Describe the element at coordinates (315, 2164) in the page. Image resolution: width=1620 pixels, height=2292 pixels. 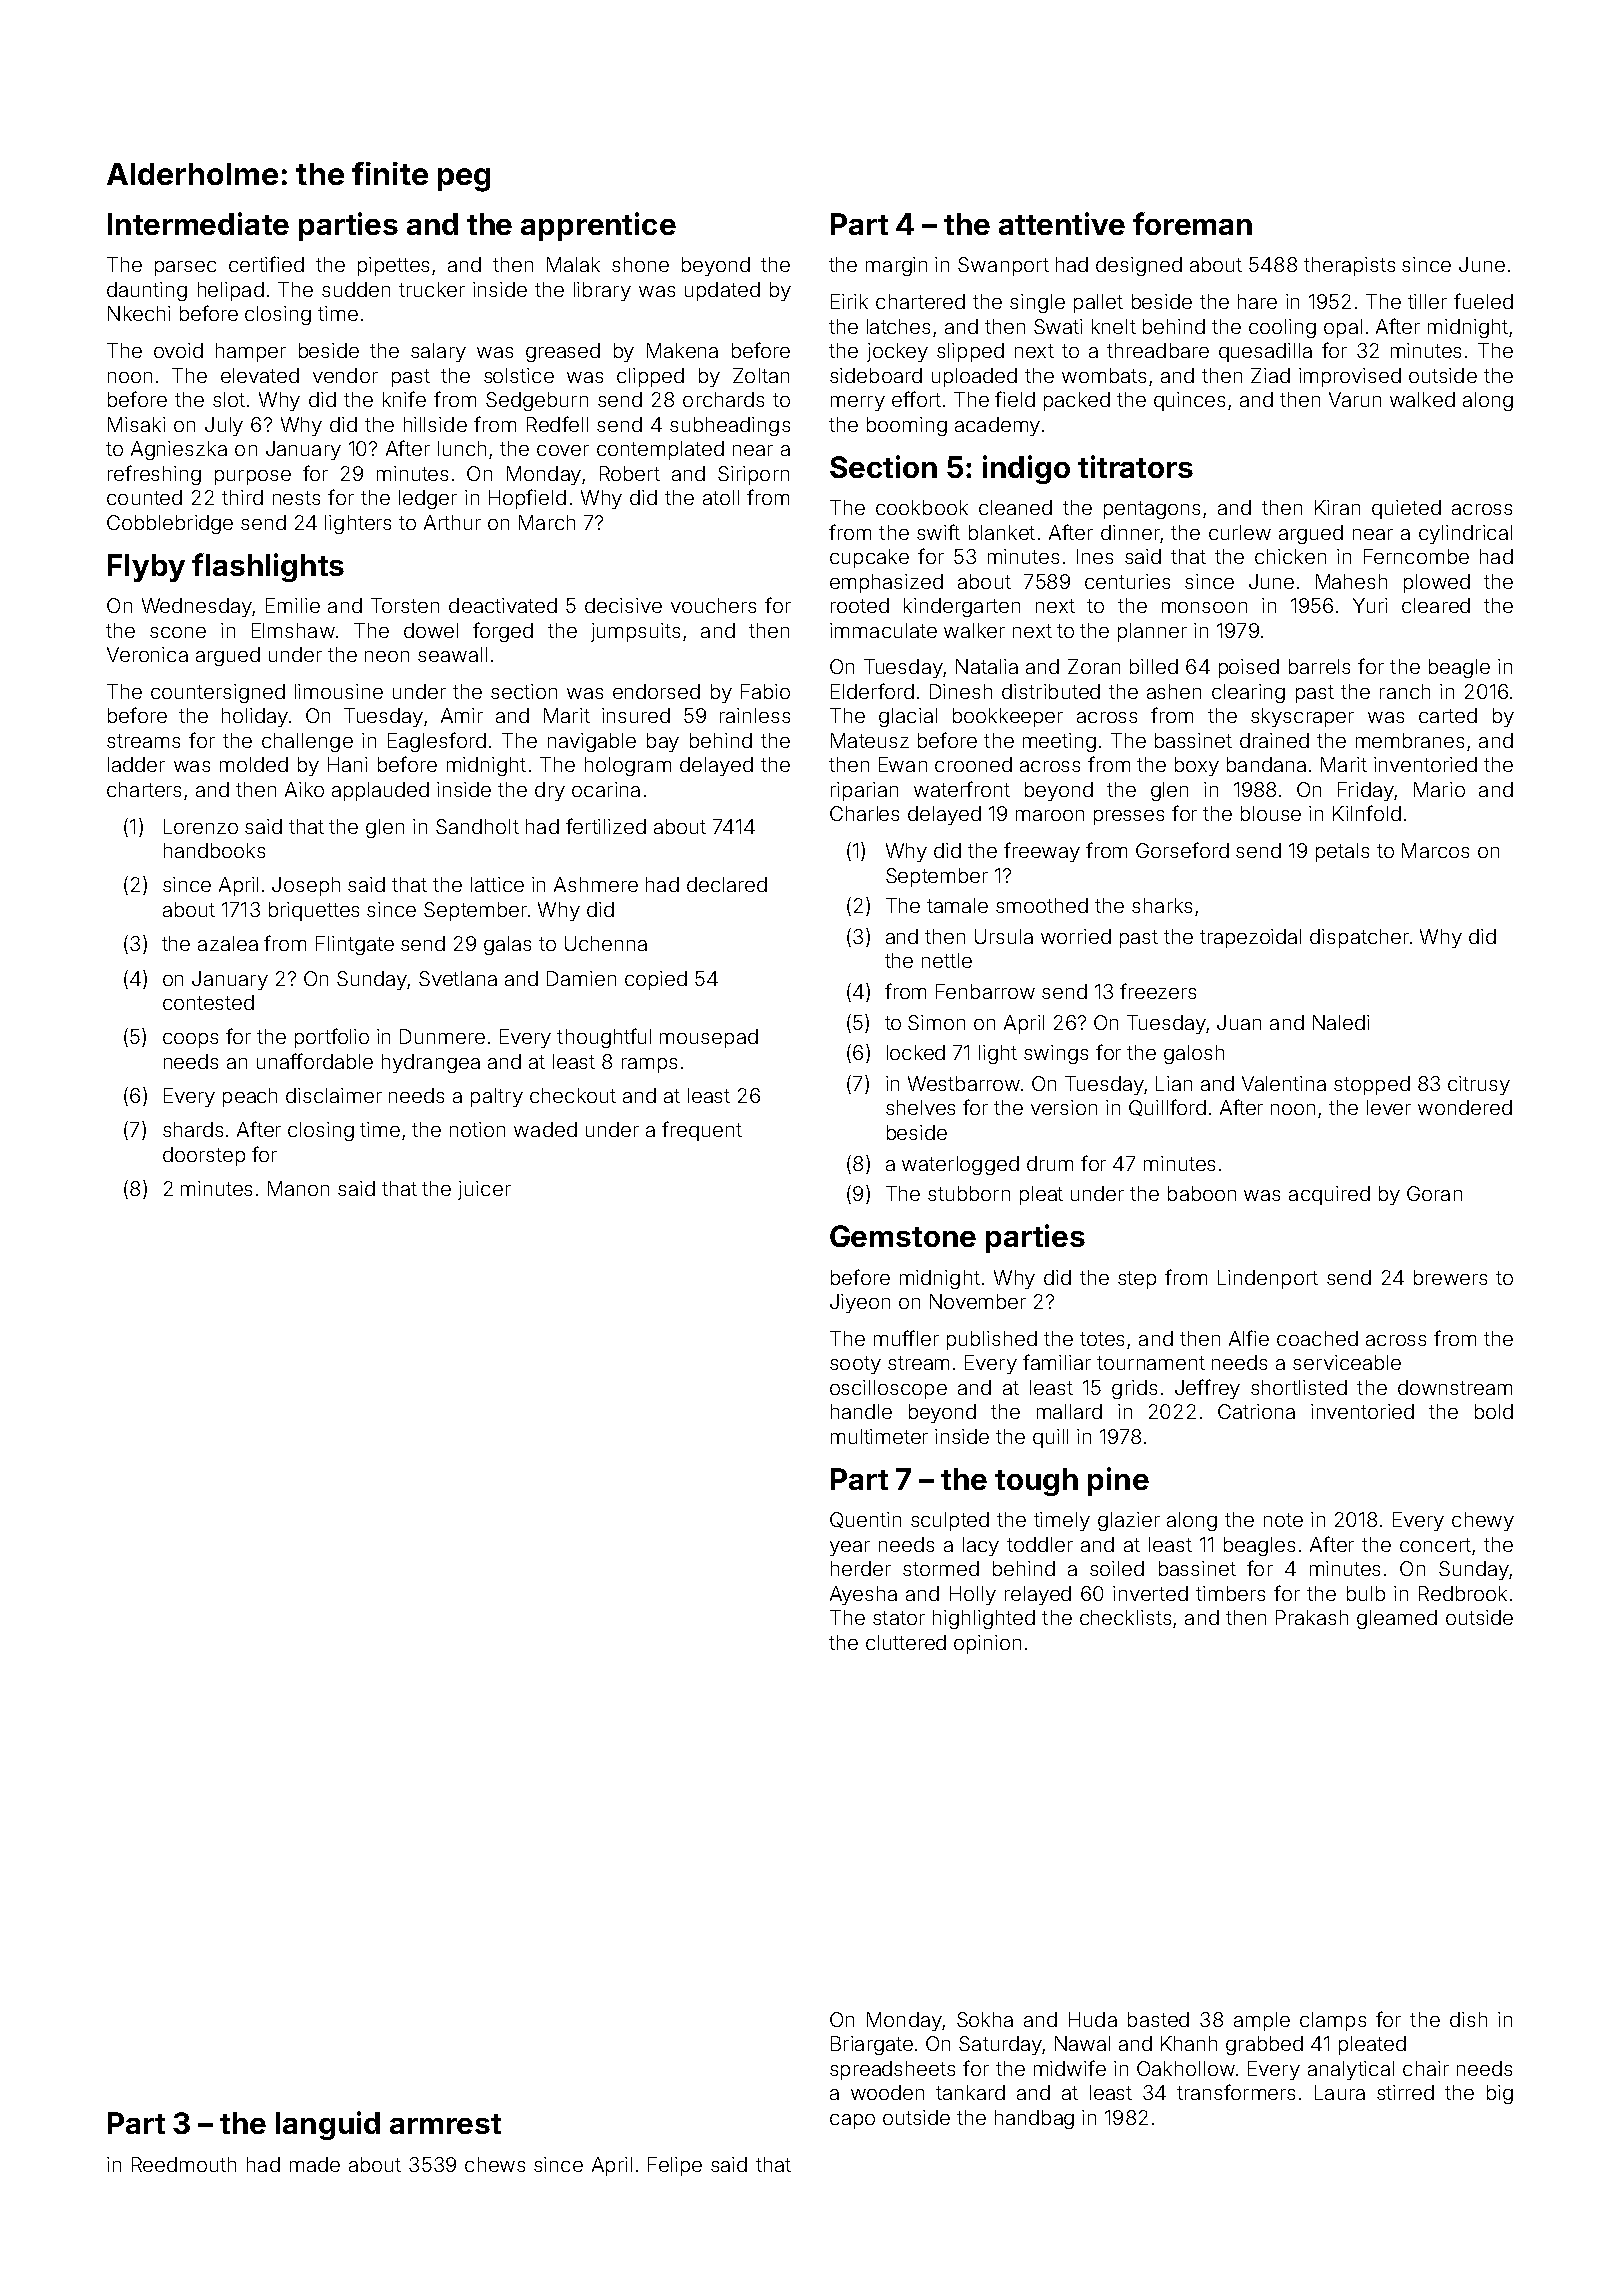
I see `made` at that location.
